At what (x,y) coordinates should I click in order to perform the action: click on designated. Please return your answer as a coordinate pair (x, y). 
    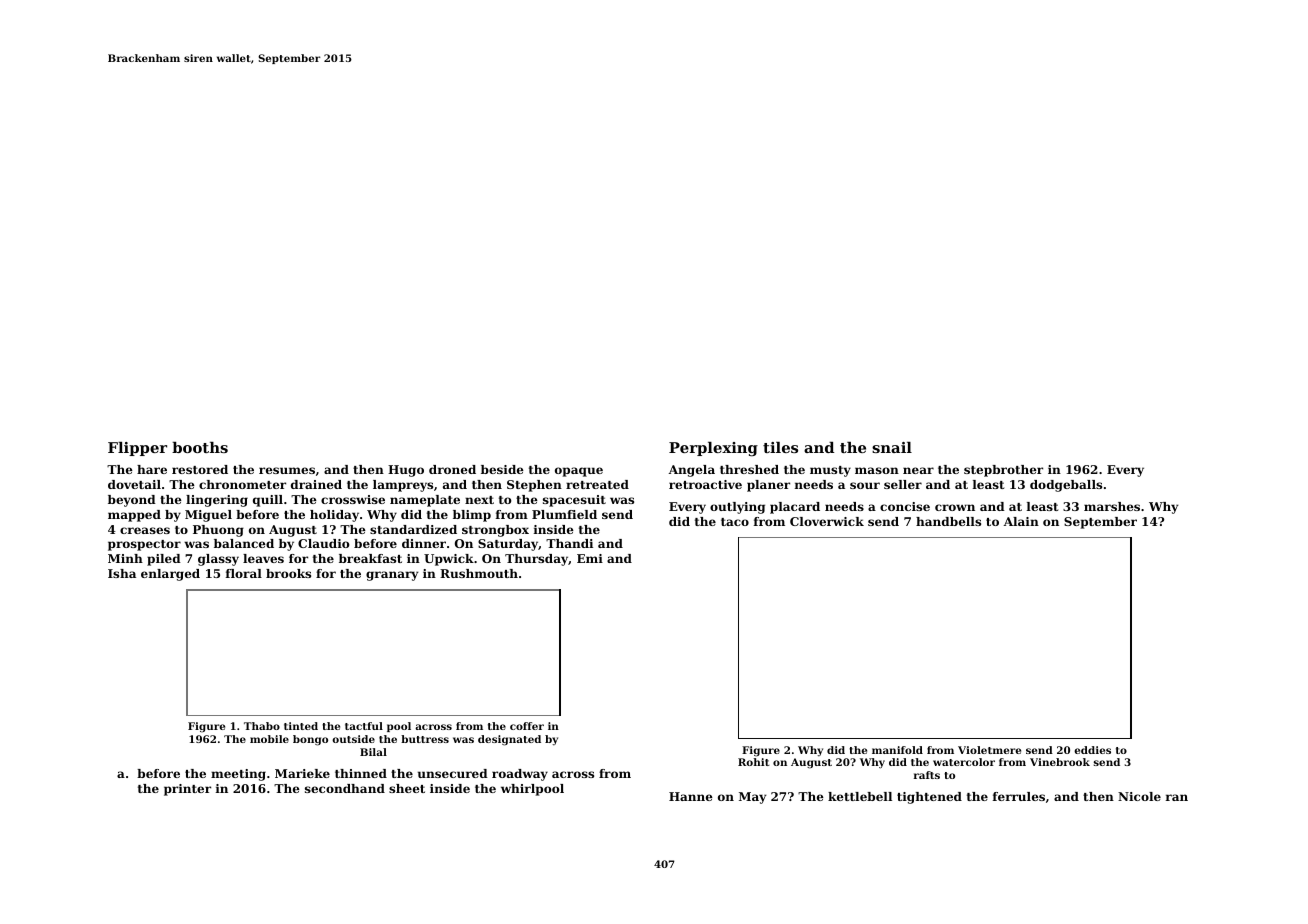
    Looking at the image, I should click on (509, 740).
